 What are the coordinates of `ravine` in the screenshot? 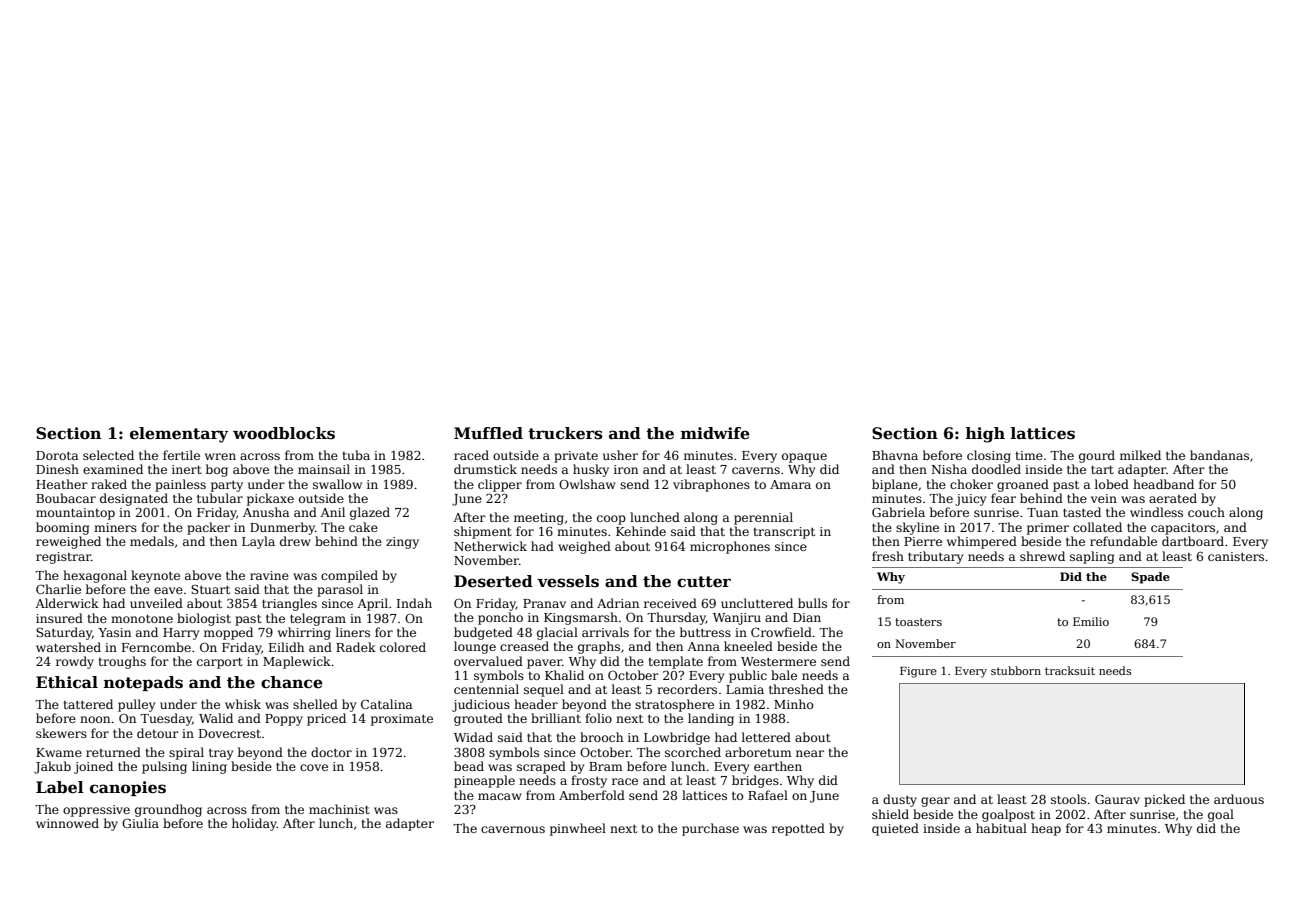 It's located at (269, 575).
